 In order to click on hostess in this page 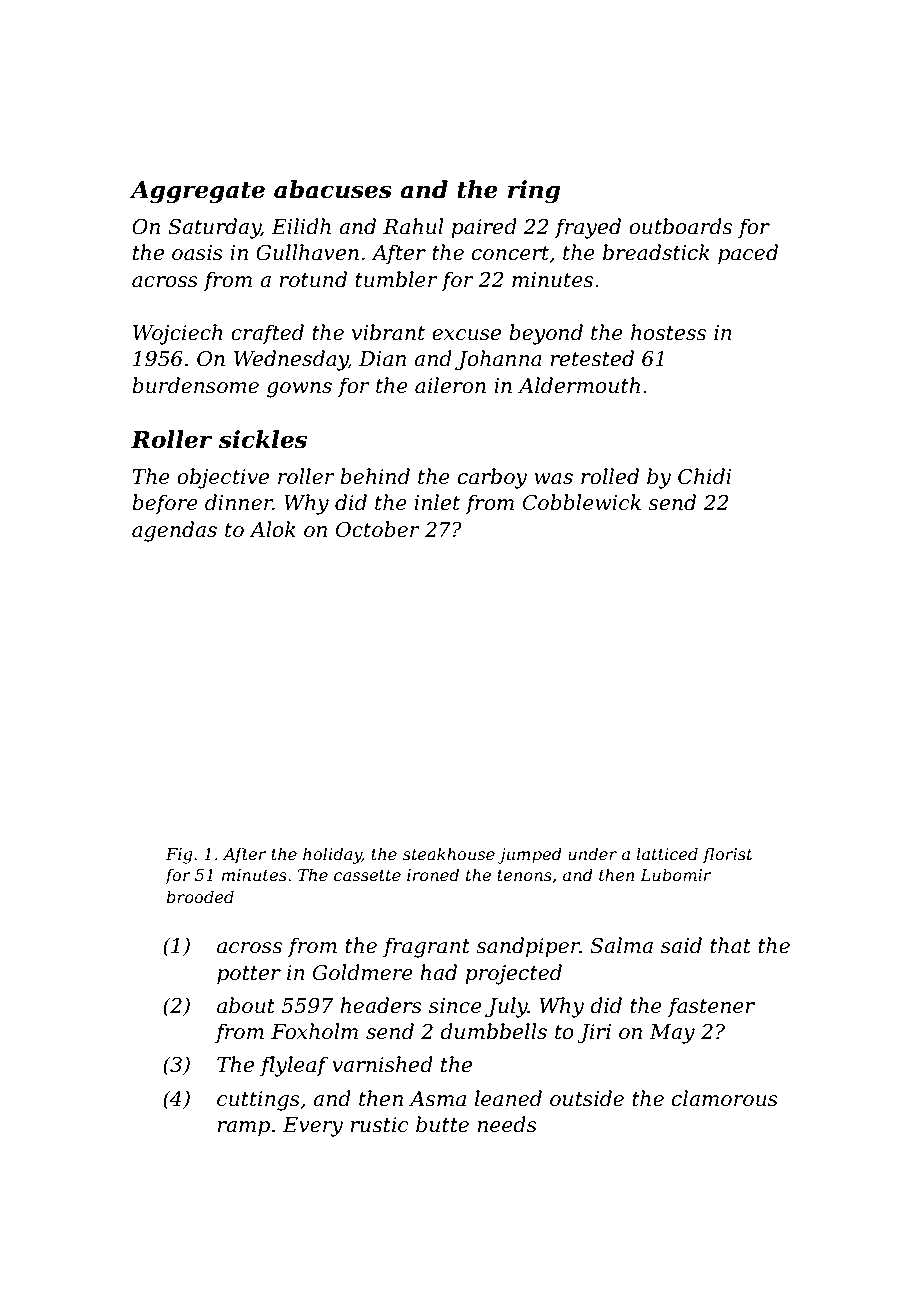, I will do `click(668, 332)`.
